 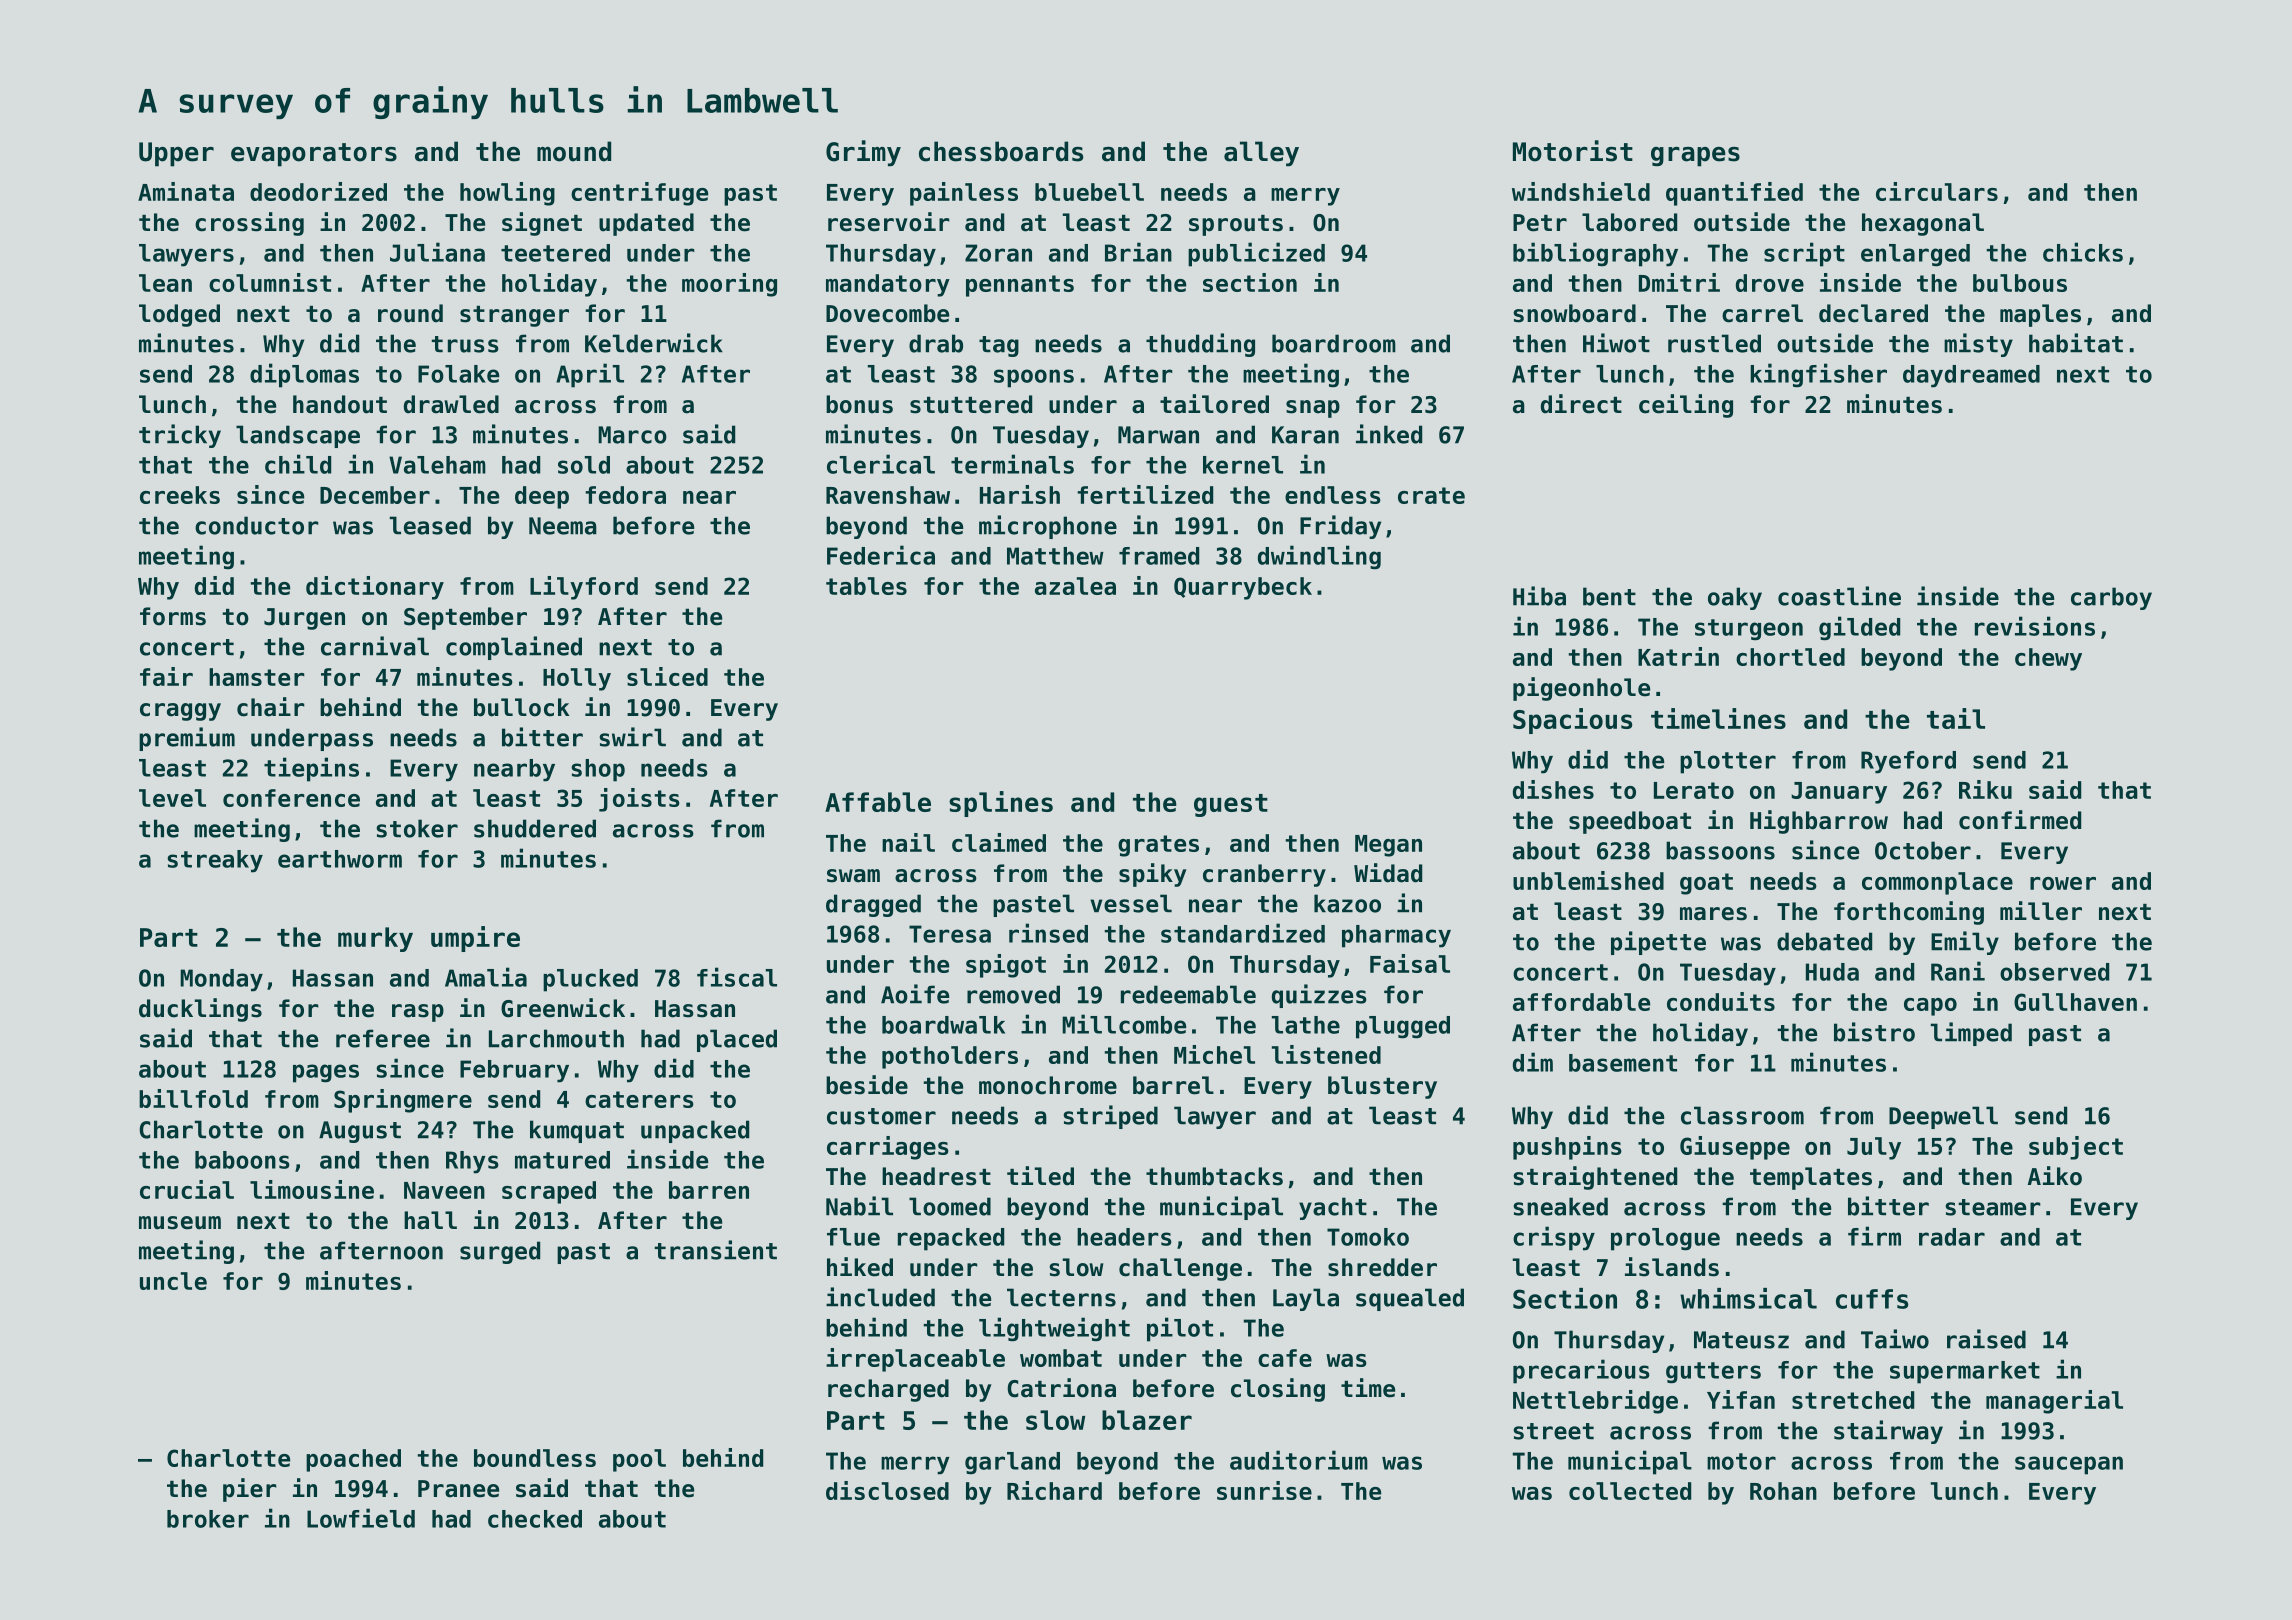 What do you see at coordinates (1581, 1002) in the document?
I see `affordable` at bounding box center [1581, 1002].
